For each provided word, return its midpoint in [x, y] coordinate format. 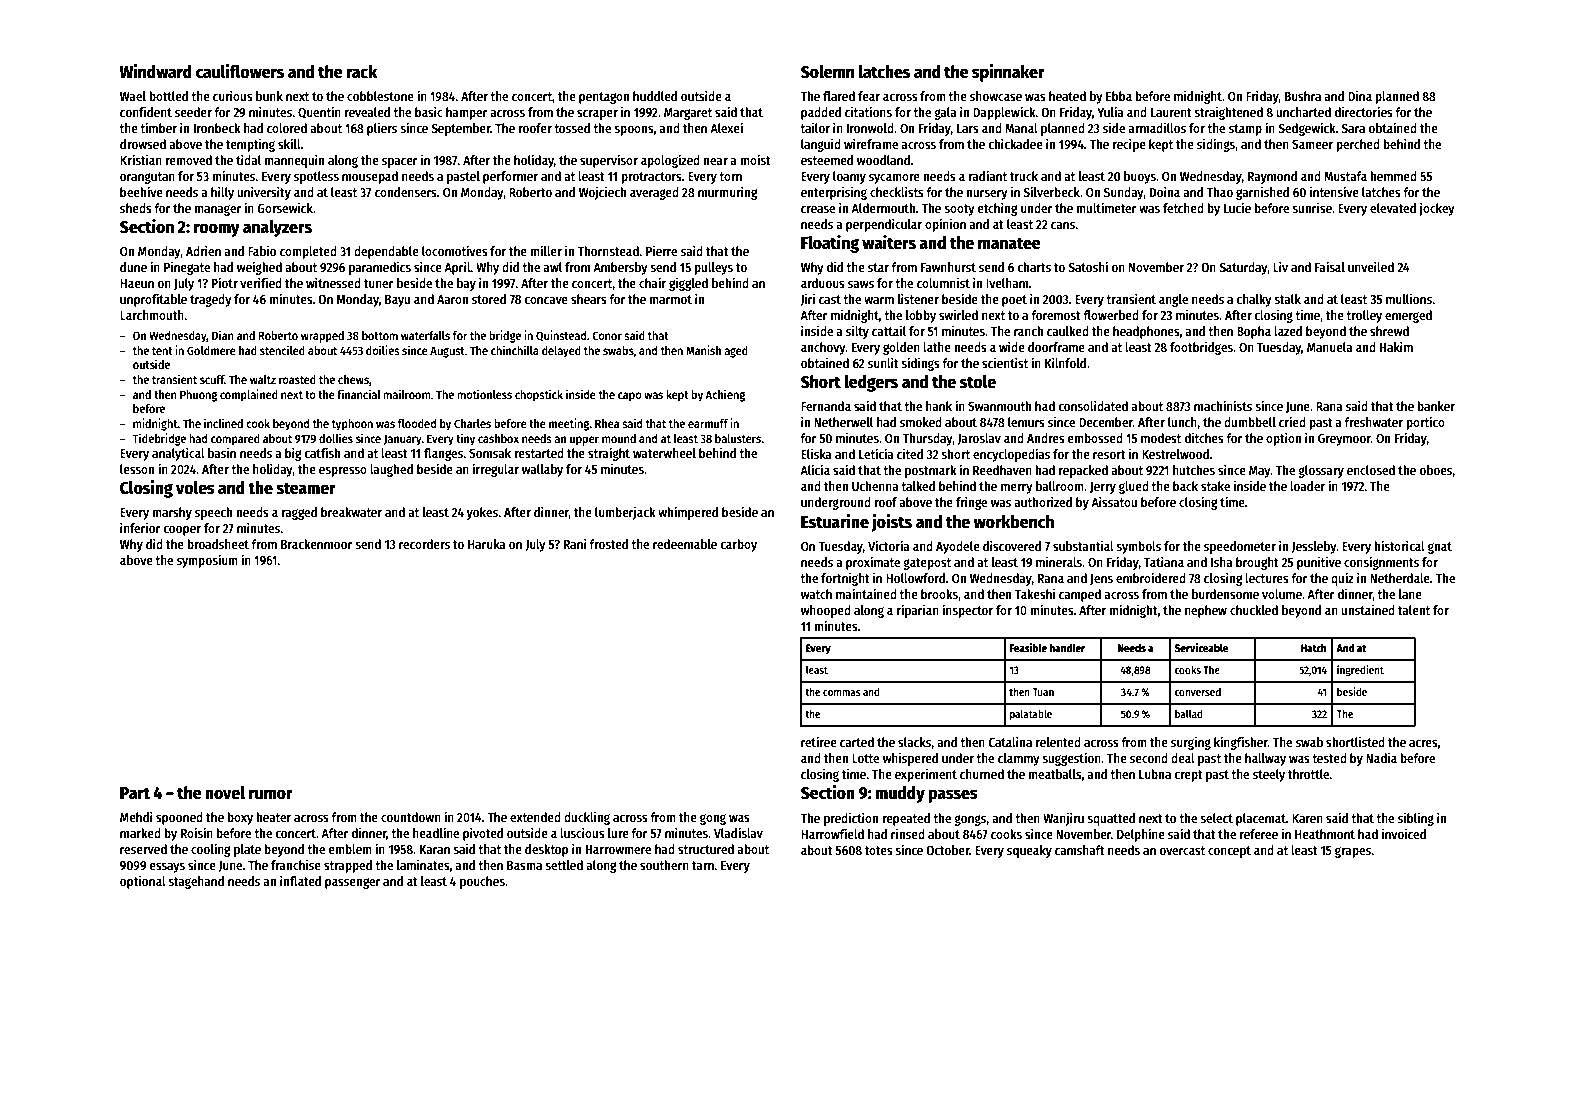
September [461, 129]
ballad [1189, 713]
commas [841, 693]
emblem [350, 849]
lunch [1182, 422]
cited [910, 453]
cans [1063, 225]
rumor [271, 794]
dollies [336, 438]
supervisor [609, 161]
